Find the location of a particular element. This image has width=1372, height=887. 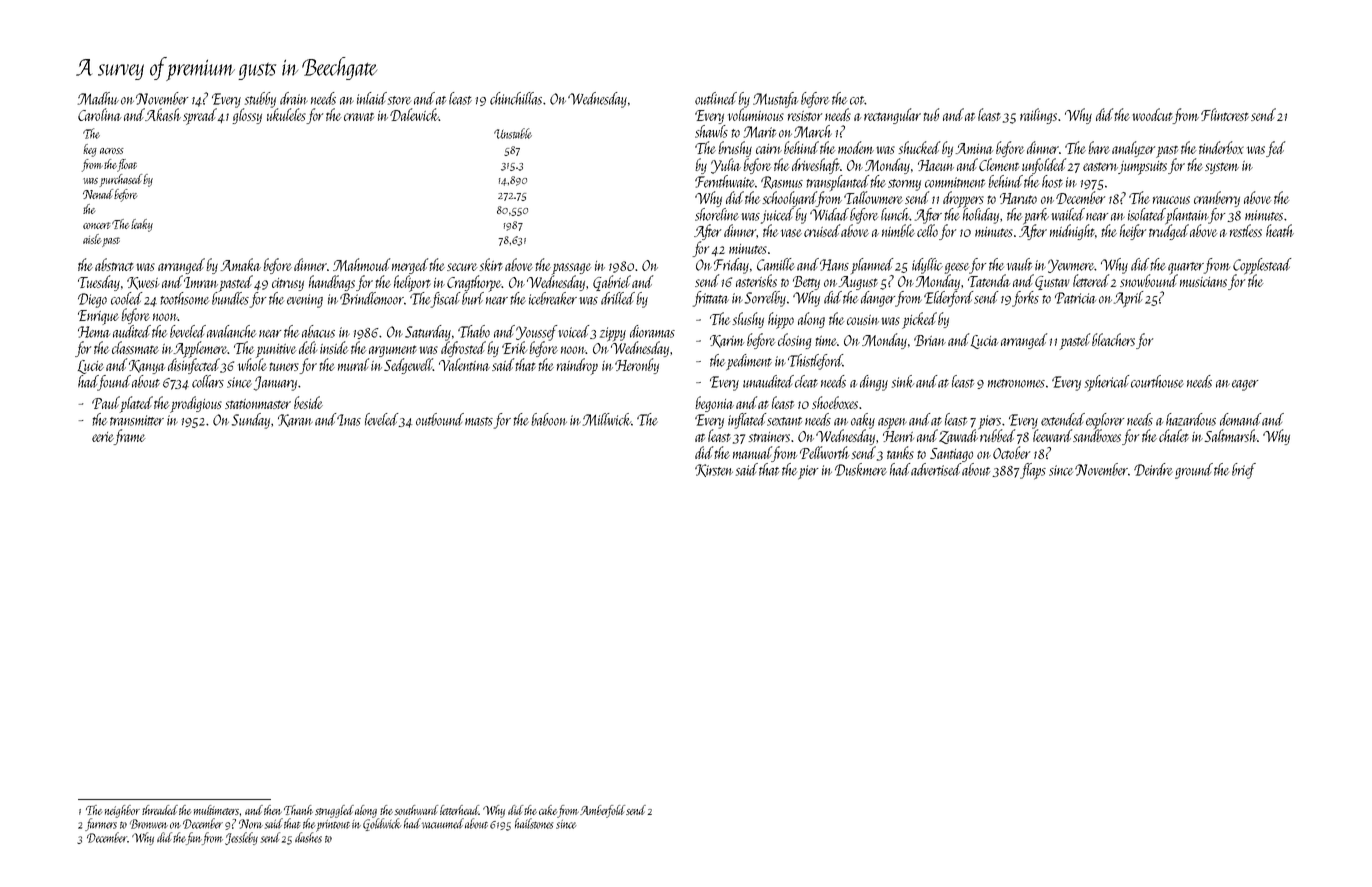

Amberfold is located at coordinates (602, 811).
